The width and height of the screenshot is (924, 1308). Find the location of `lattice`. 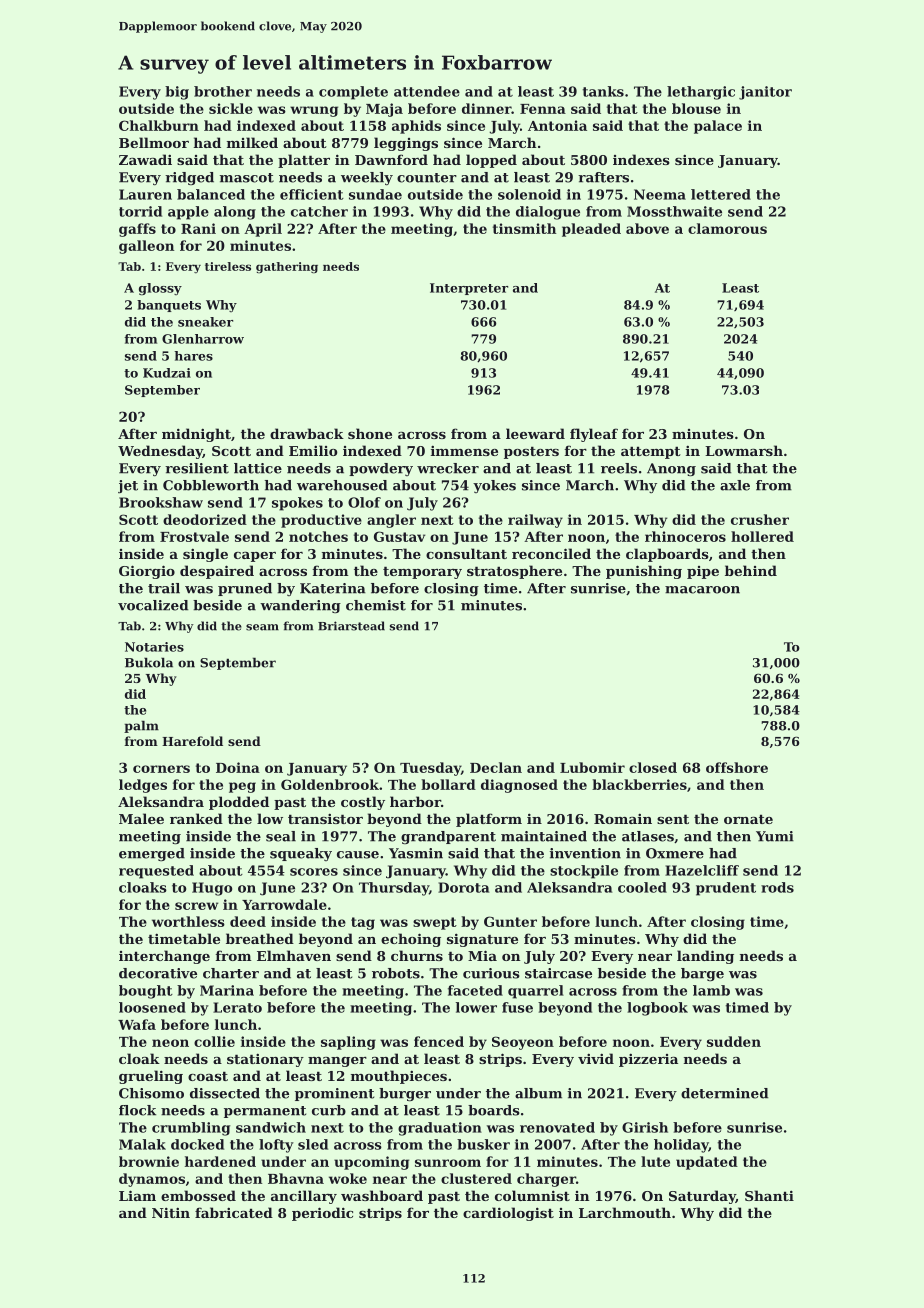

lattice is located at coordinates (258, 468).
